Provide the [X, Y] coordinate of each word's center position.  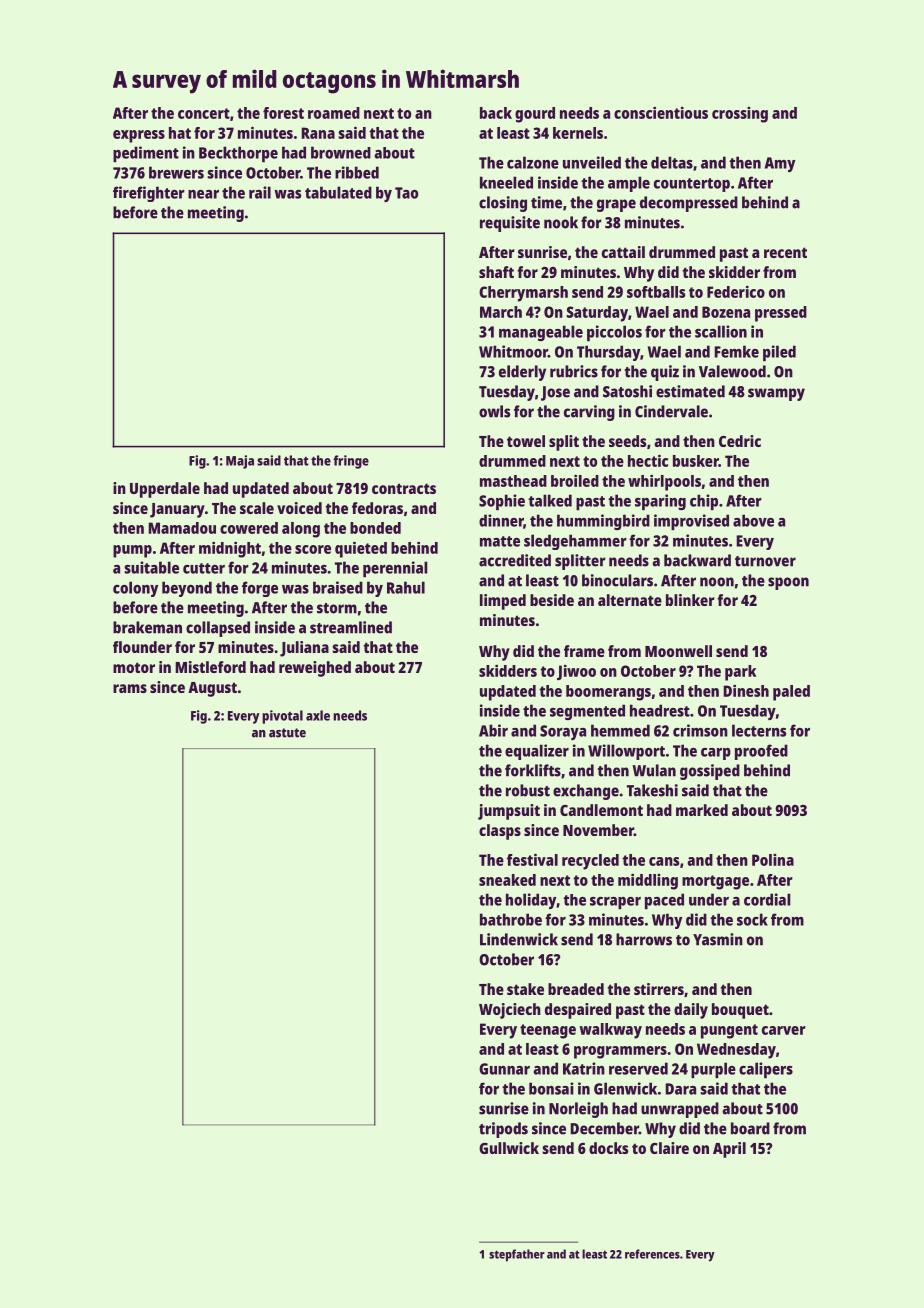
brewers [176, 172]
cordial [767, 899]
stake [525, 989]
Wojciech [510, 1011]
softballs [656, 292]
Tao [406, 193]
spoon [788, 583]
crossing [740, 115]
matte [500, 541]
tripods [503, 1130]
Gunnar [504, 1069]
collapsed [218, 629]
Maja [240, 462]
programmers [620, 1052]
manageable [541, 333]
